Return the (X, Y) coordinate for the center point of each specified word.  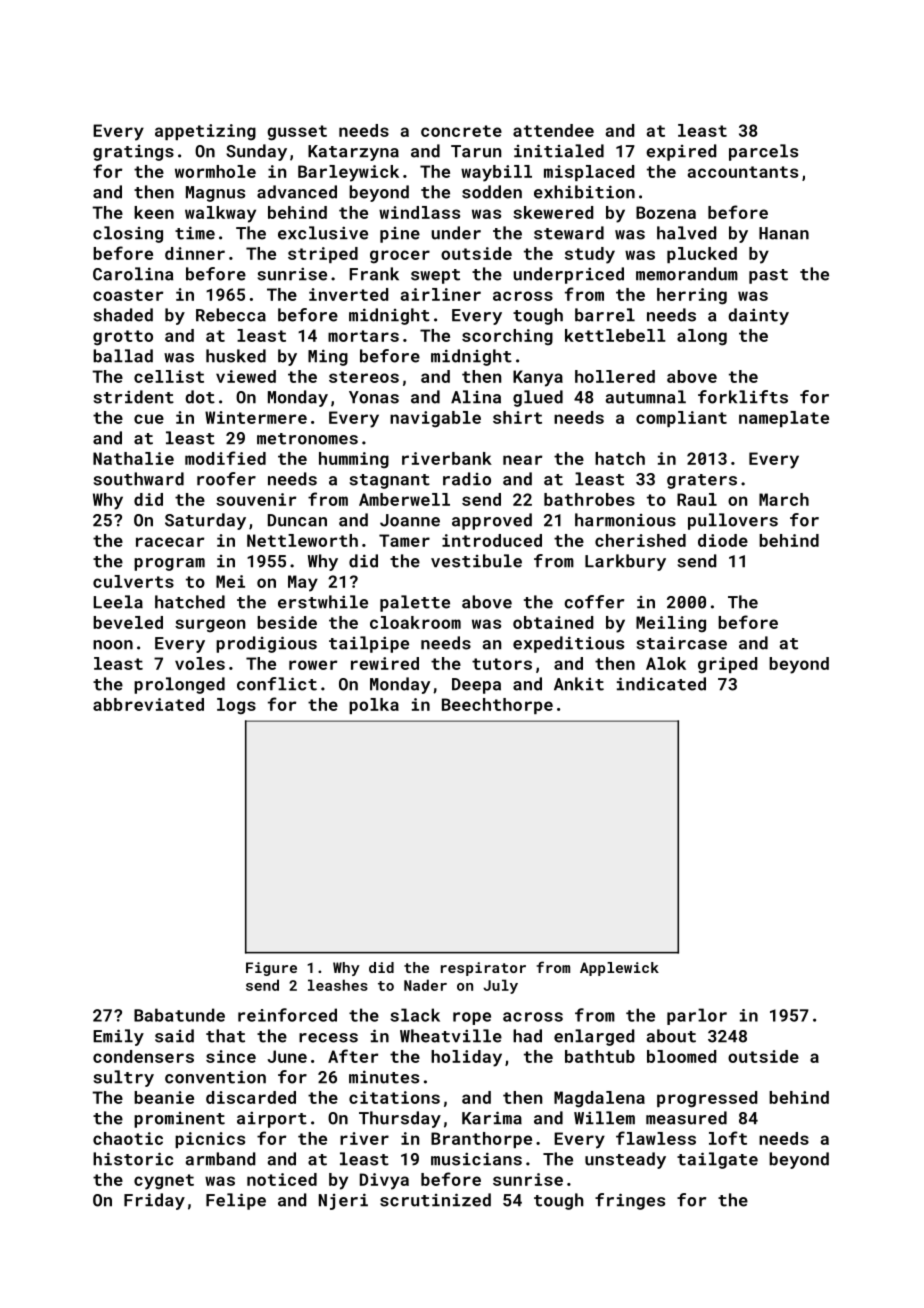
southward (138, 479)
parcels (763, 152)
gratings (133, 153)
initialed (559, 151)
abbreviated (148, 704)
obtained (553, 622)
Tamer (404, 540)
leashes (338, 985)
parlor (697, 1016)
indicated (661, 684)
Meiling (671, 624)
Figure (271, 969)
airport (272, 1119)
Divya (384, 1181)
